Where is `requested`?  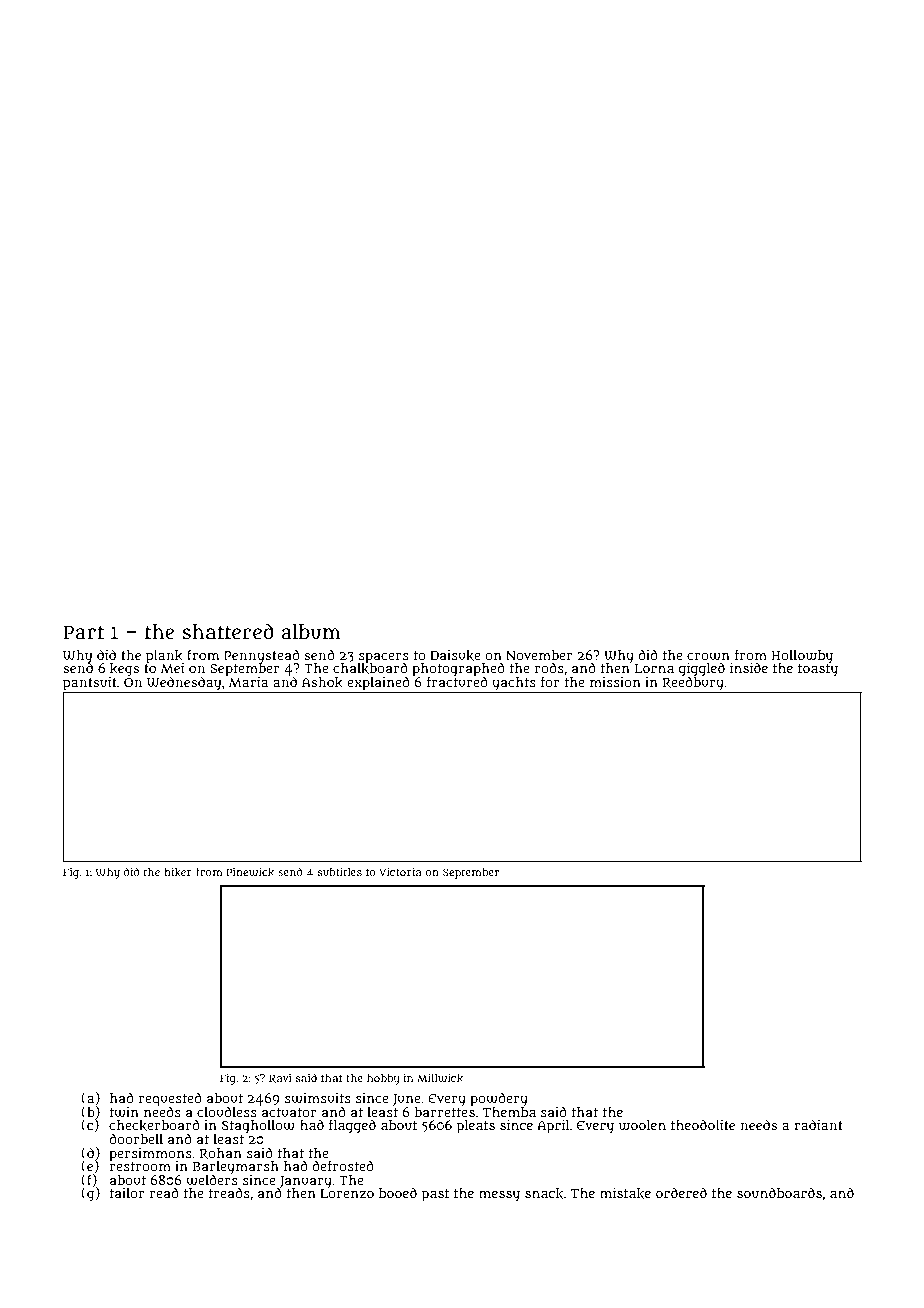
requested is located at coordinates (170, 1099).
